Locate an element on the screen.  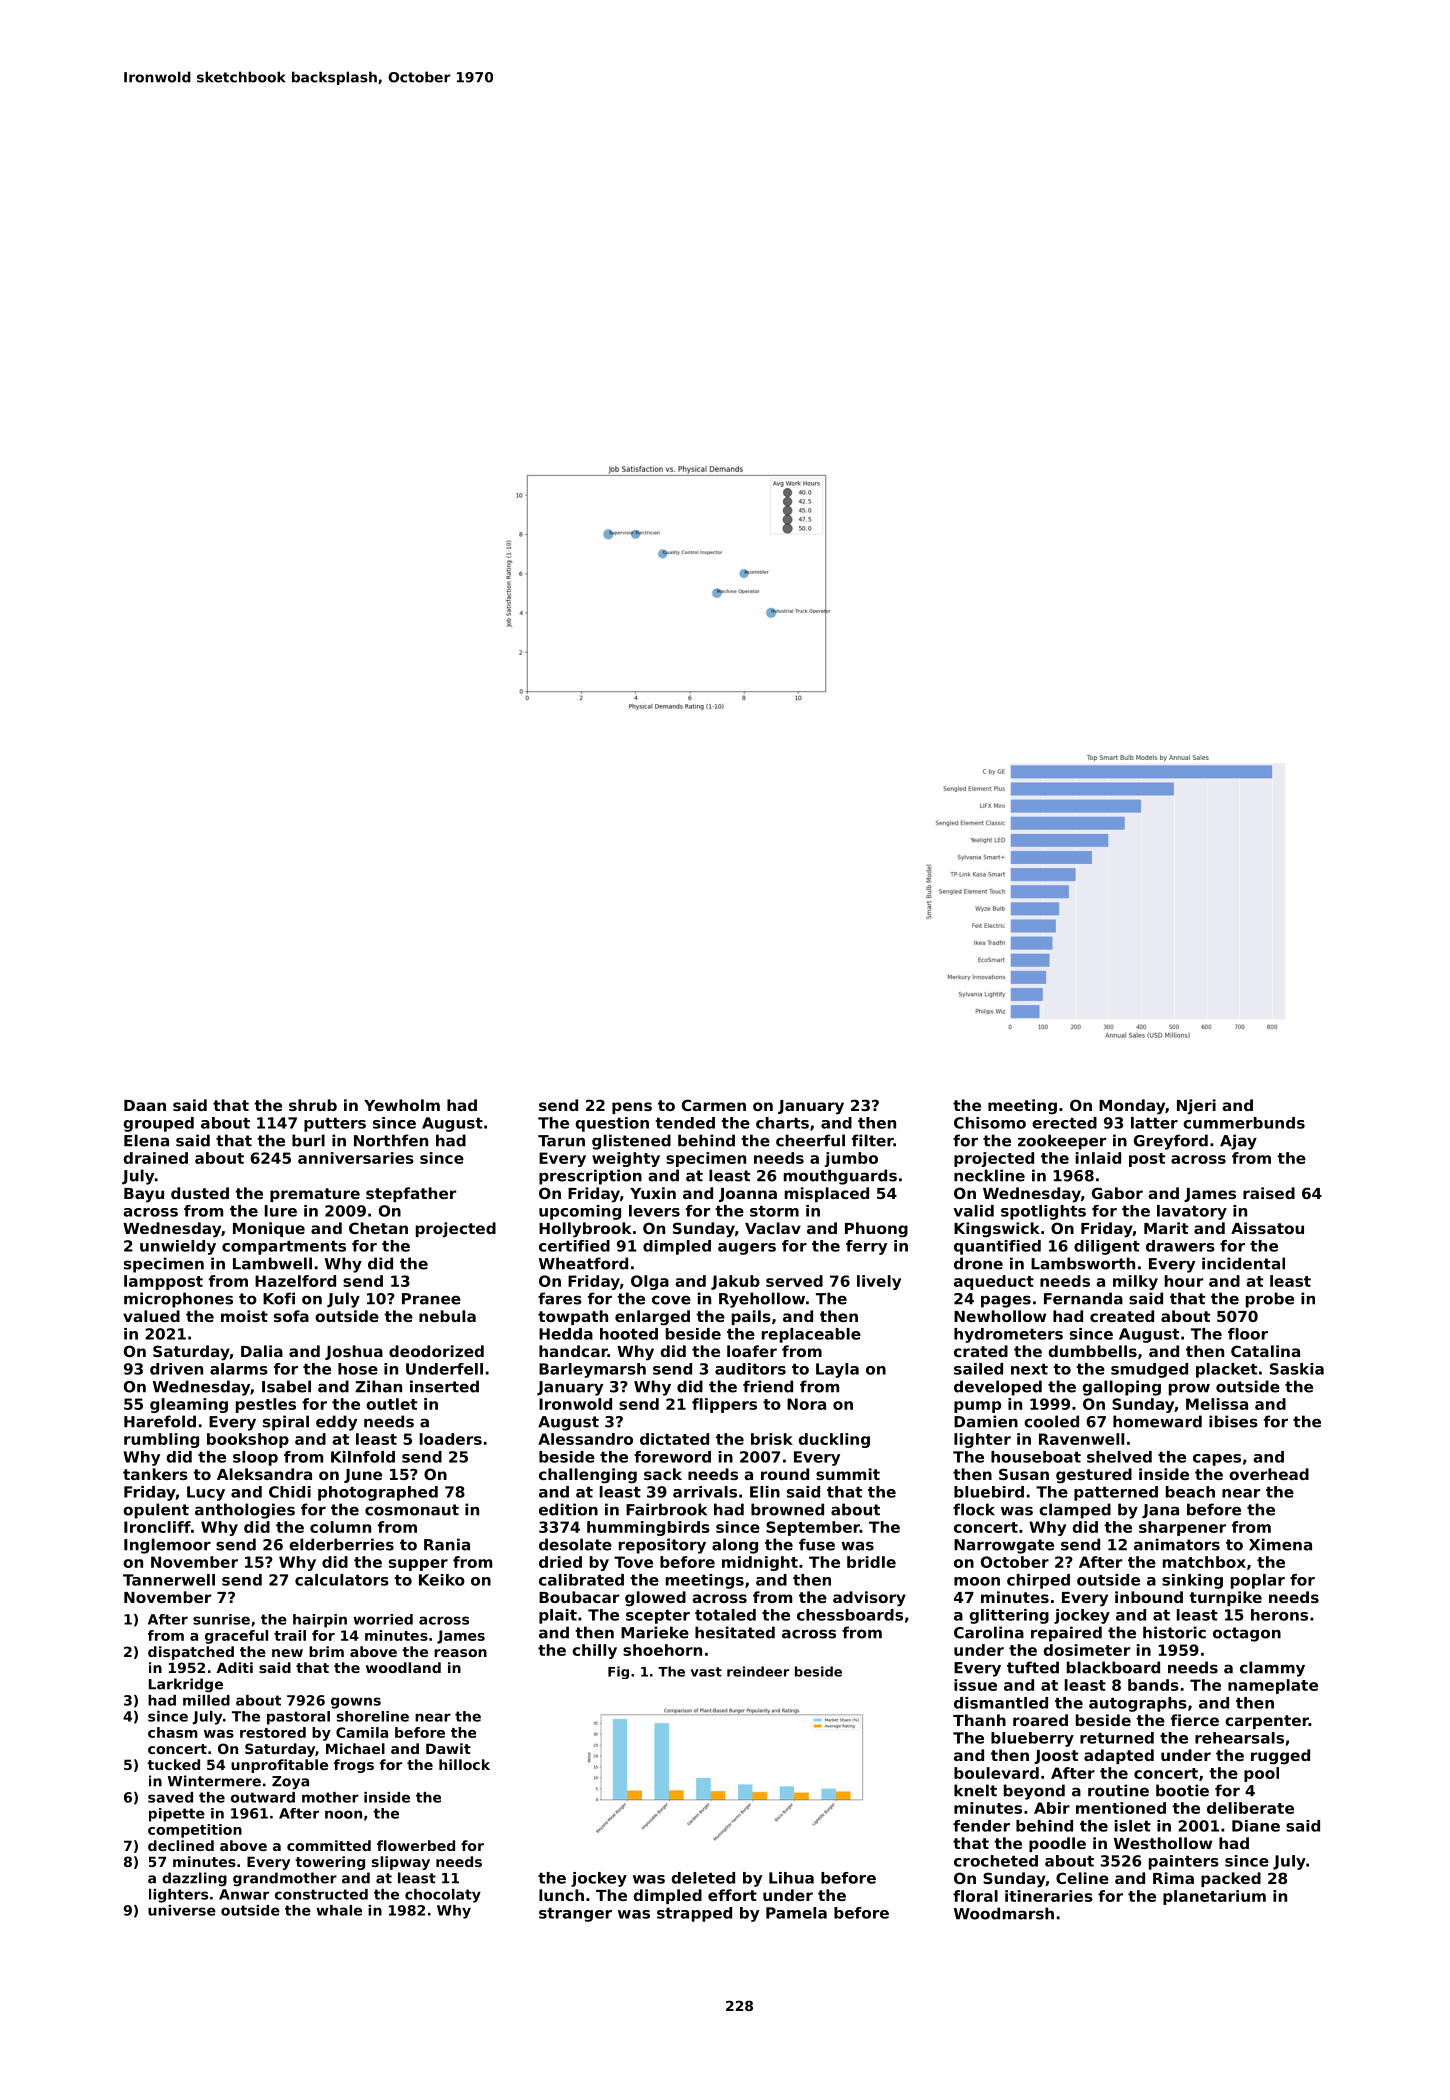
Lihua is located at coordinates (791, 1878).
